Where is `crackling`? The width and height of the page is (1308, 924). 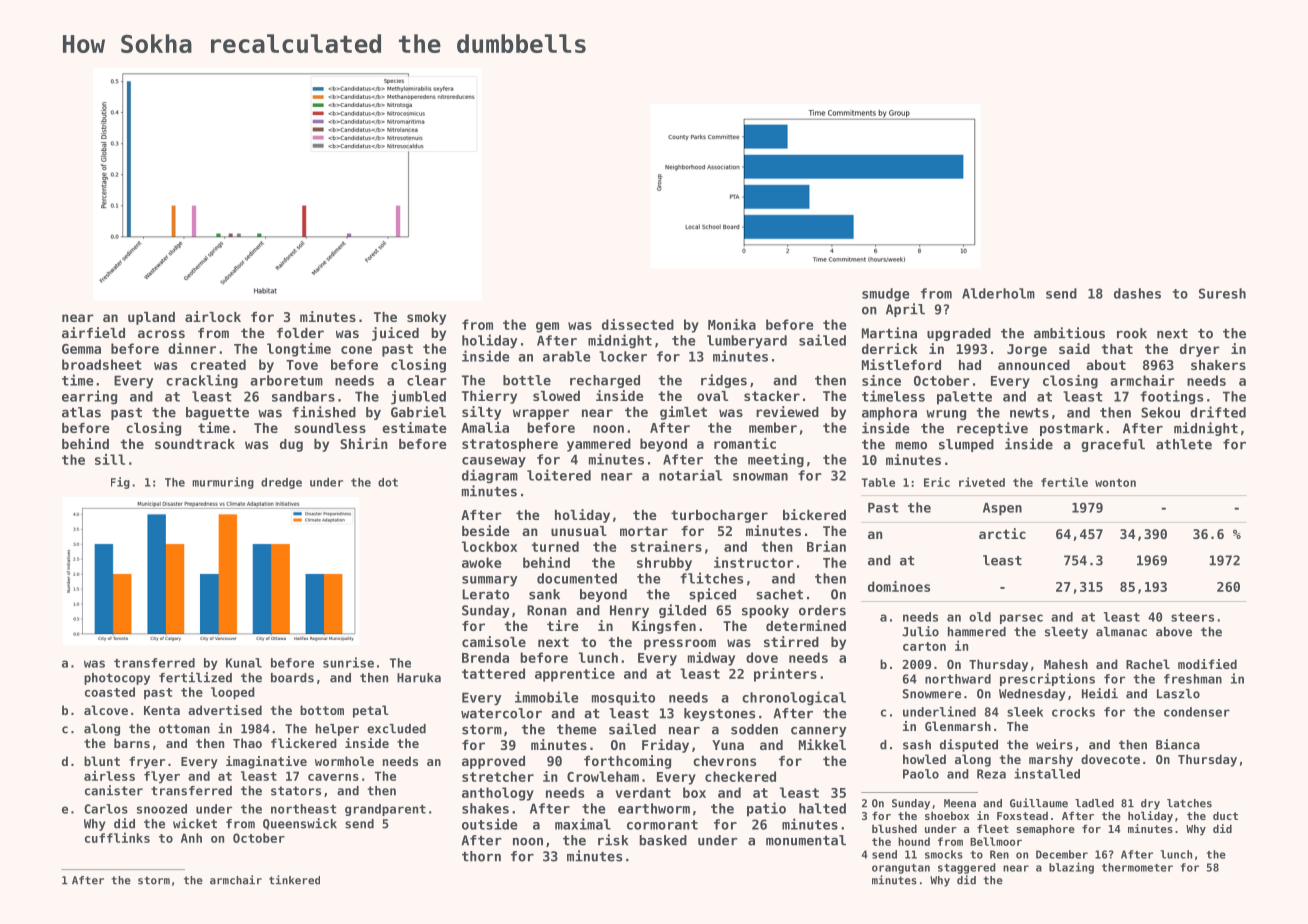 crackling is located at coordinates (202, 381).
